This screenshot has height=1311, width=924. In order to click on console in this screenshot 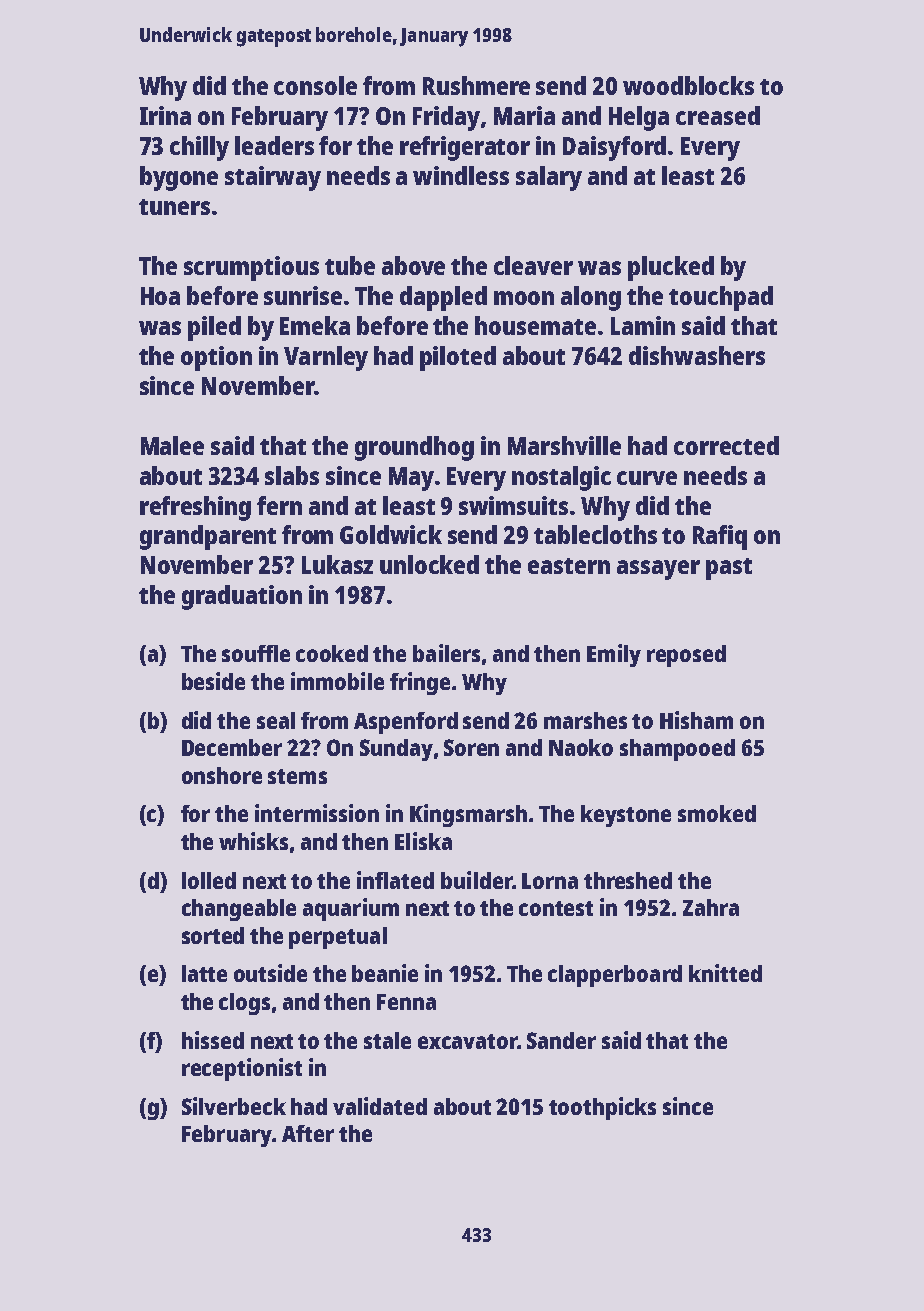, I will do `click(315, 85)`.
